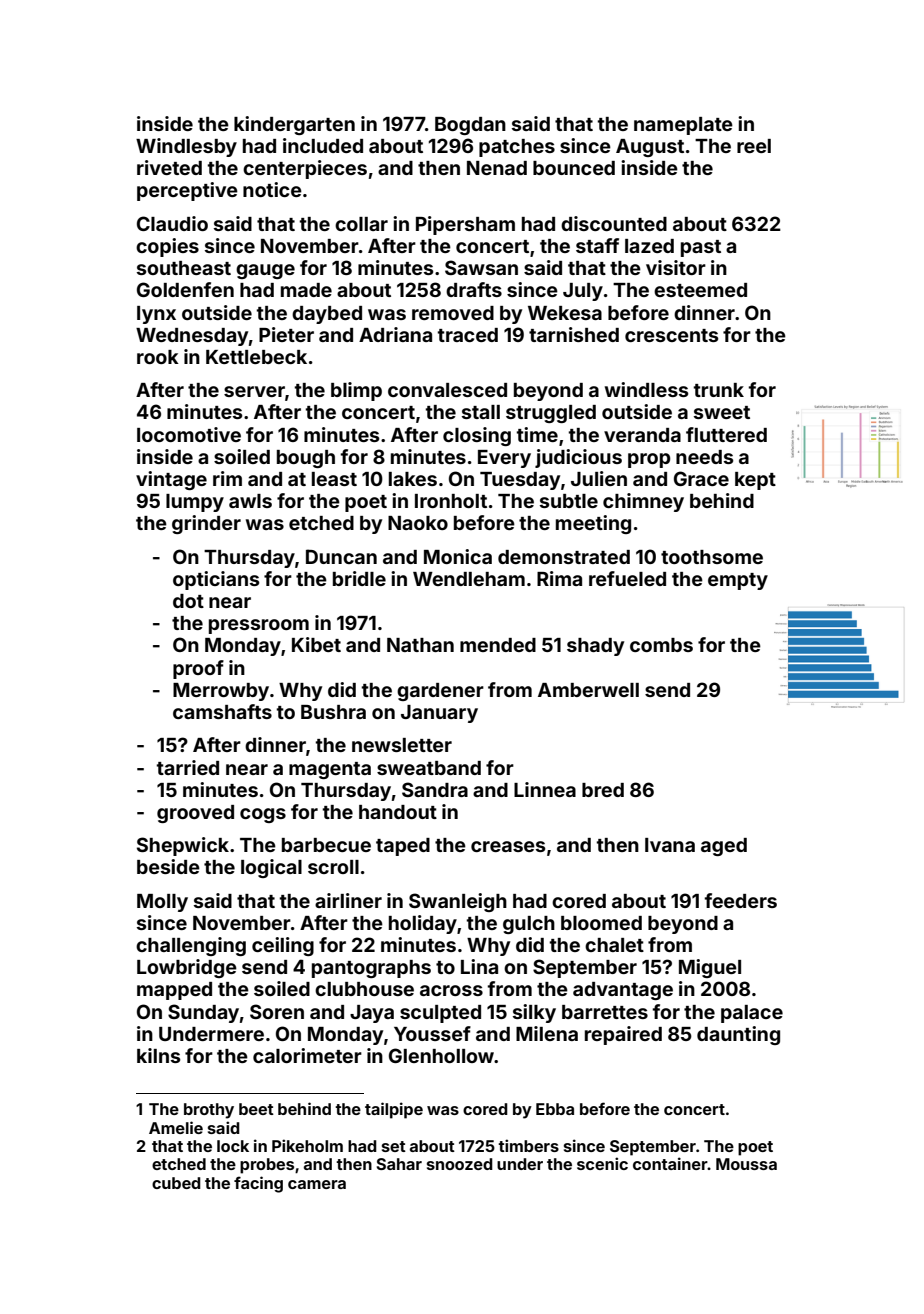 The height and width of the screenshot is (1314, 924). Describe the element at coordinates (578, 458) in the screenshot. I see `judicious` at that location.
